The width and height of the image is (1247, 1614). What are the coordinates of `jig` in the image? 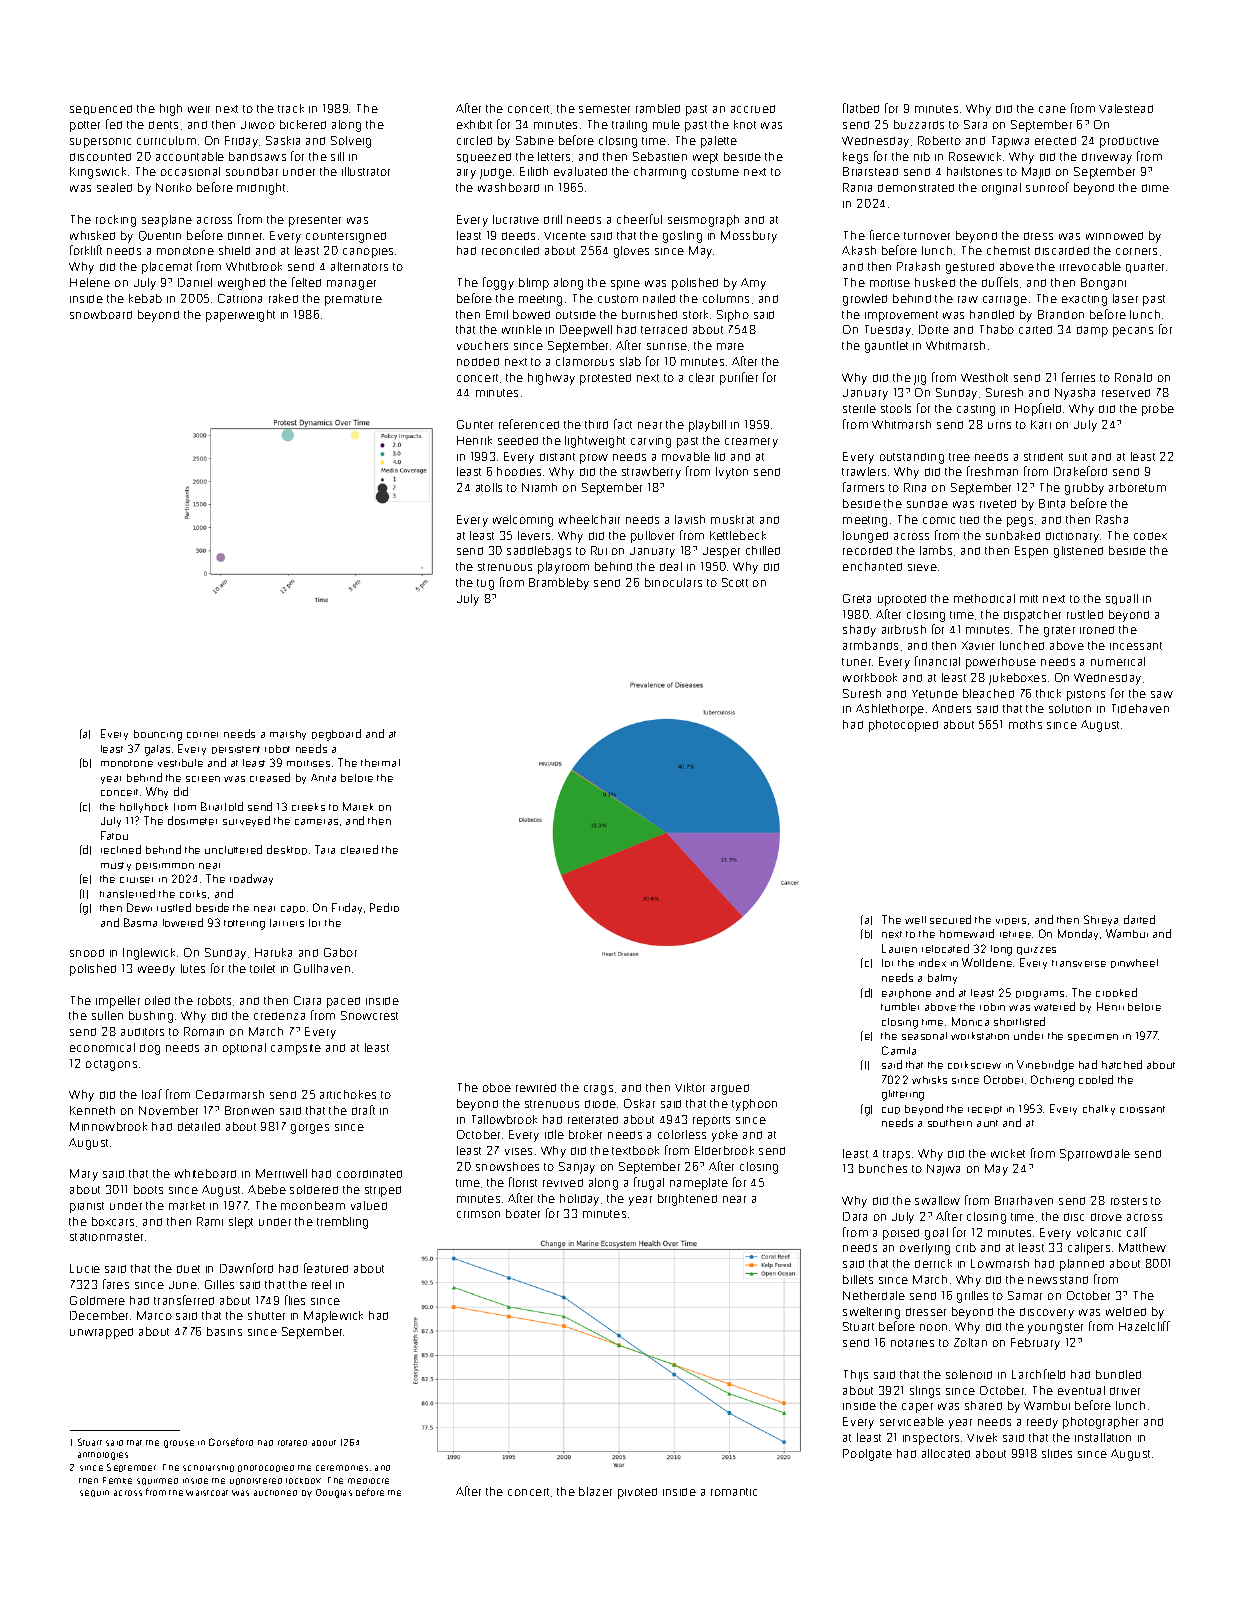 It's located at (920, 380).
